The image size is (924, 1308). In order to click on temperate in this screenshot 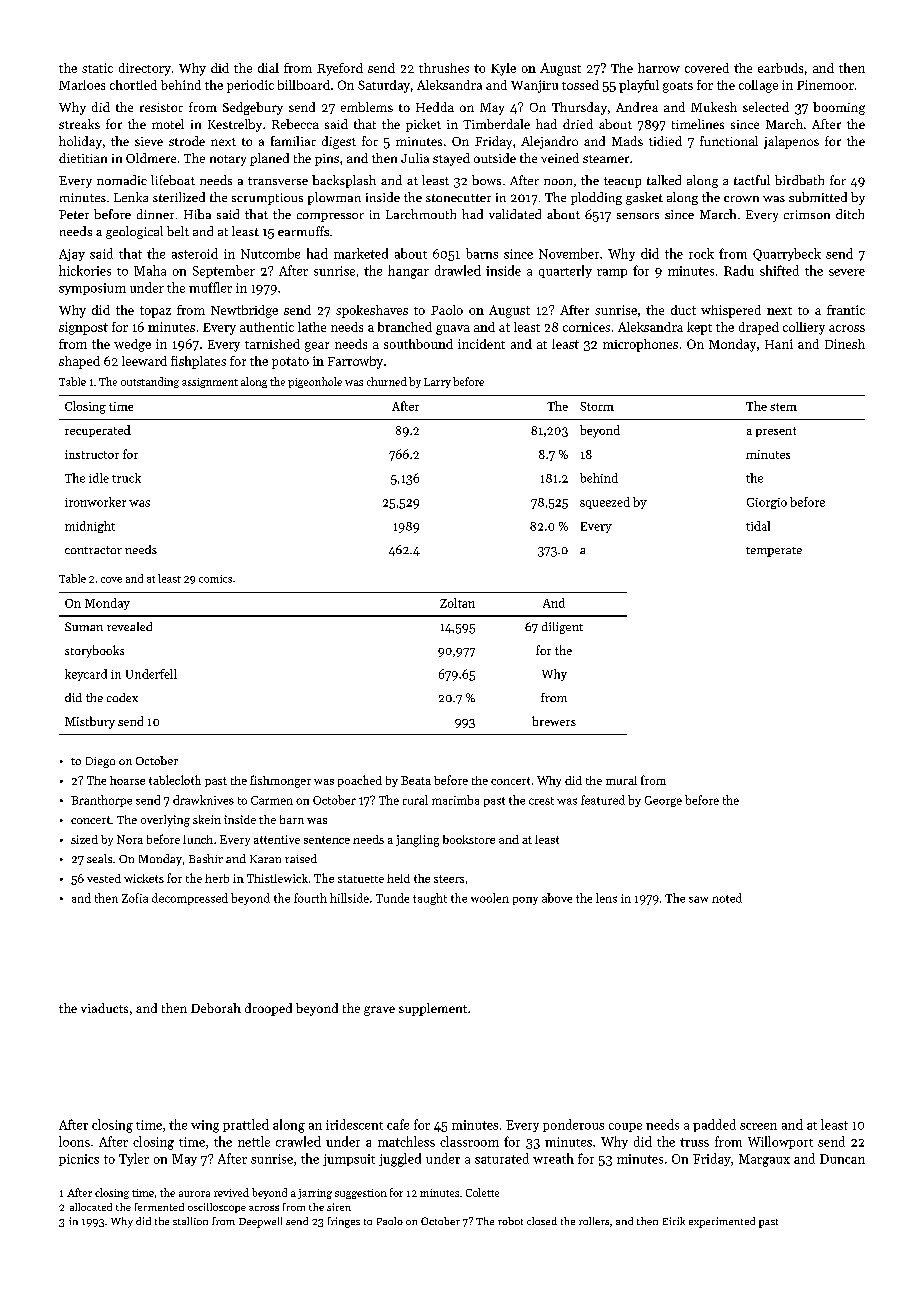, I will do `click(774, 552)`.
